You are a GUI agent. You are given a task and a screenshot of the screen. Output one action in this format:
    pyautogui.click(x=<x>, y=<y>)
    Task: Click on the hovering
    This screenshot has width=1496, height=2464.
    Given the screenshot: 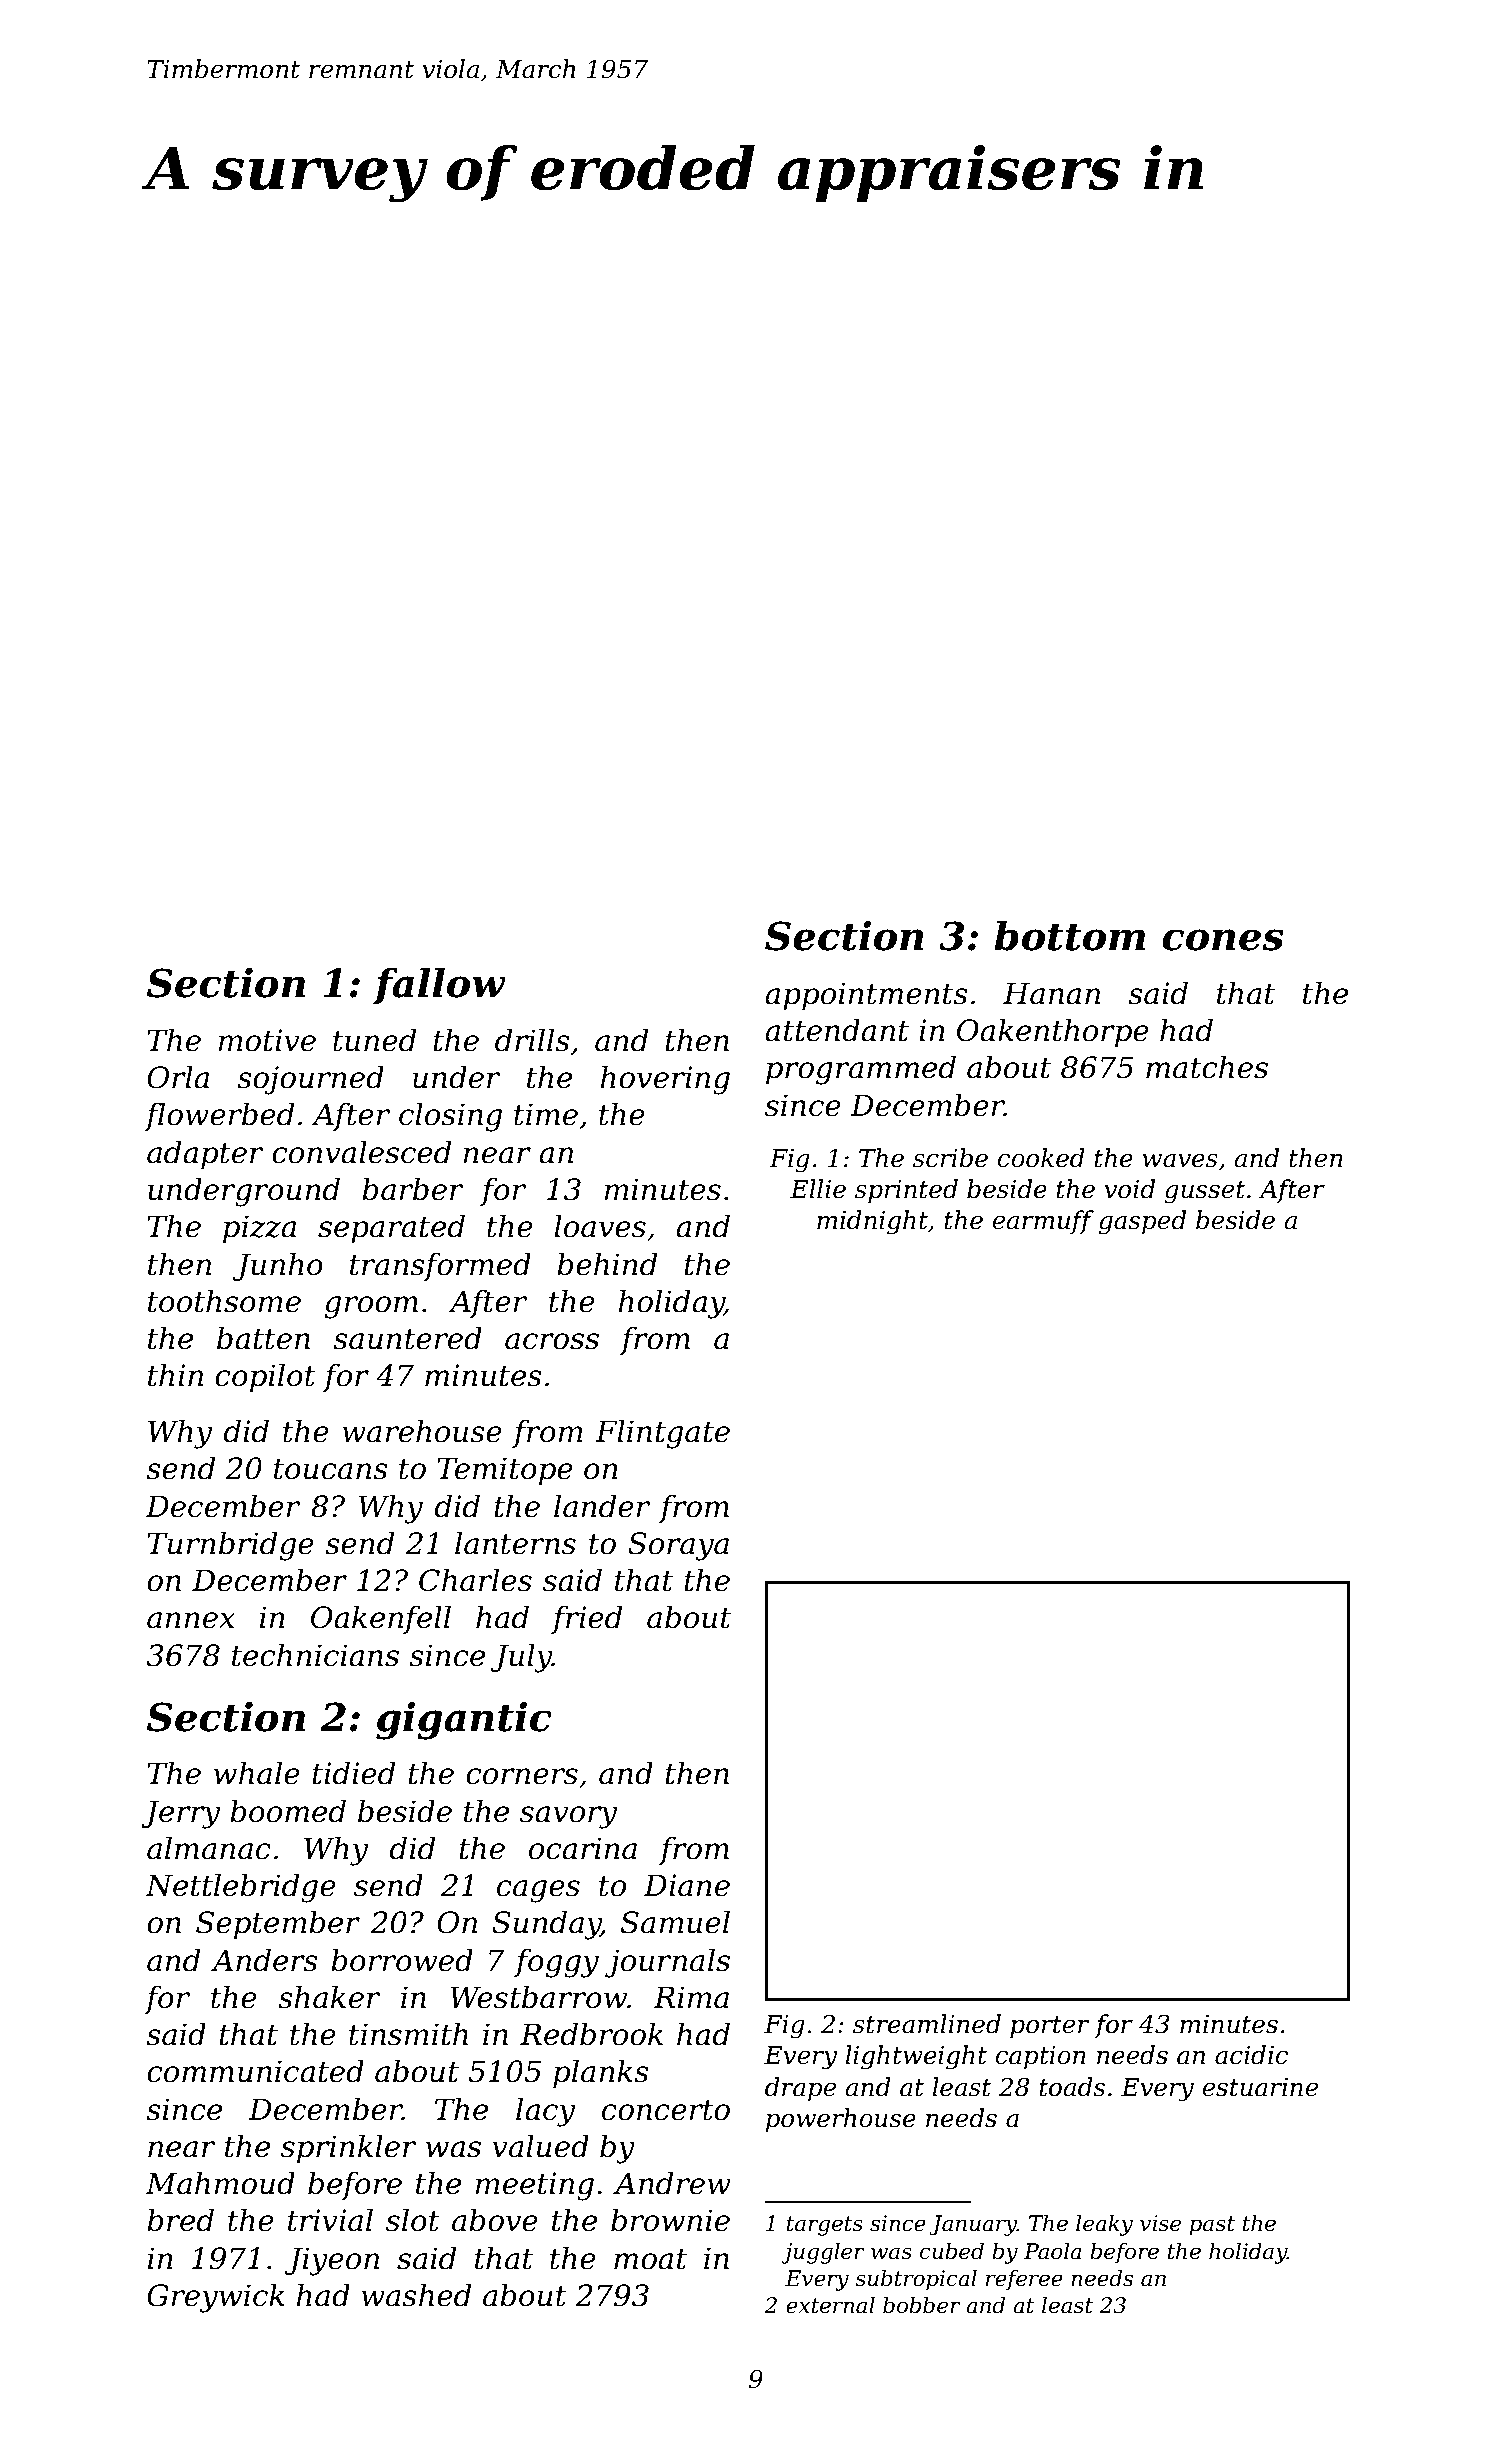 What is the action you would take?
    pyautogui.click(x=665, y=1080)
